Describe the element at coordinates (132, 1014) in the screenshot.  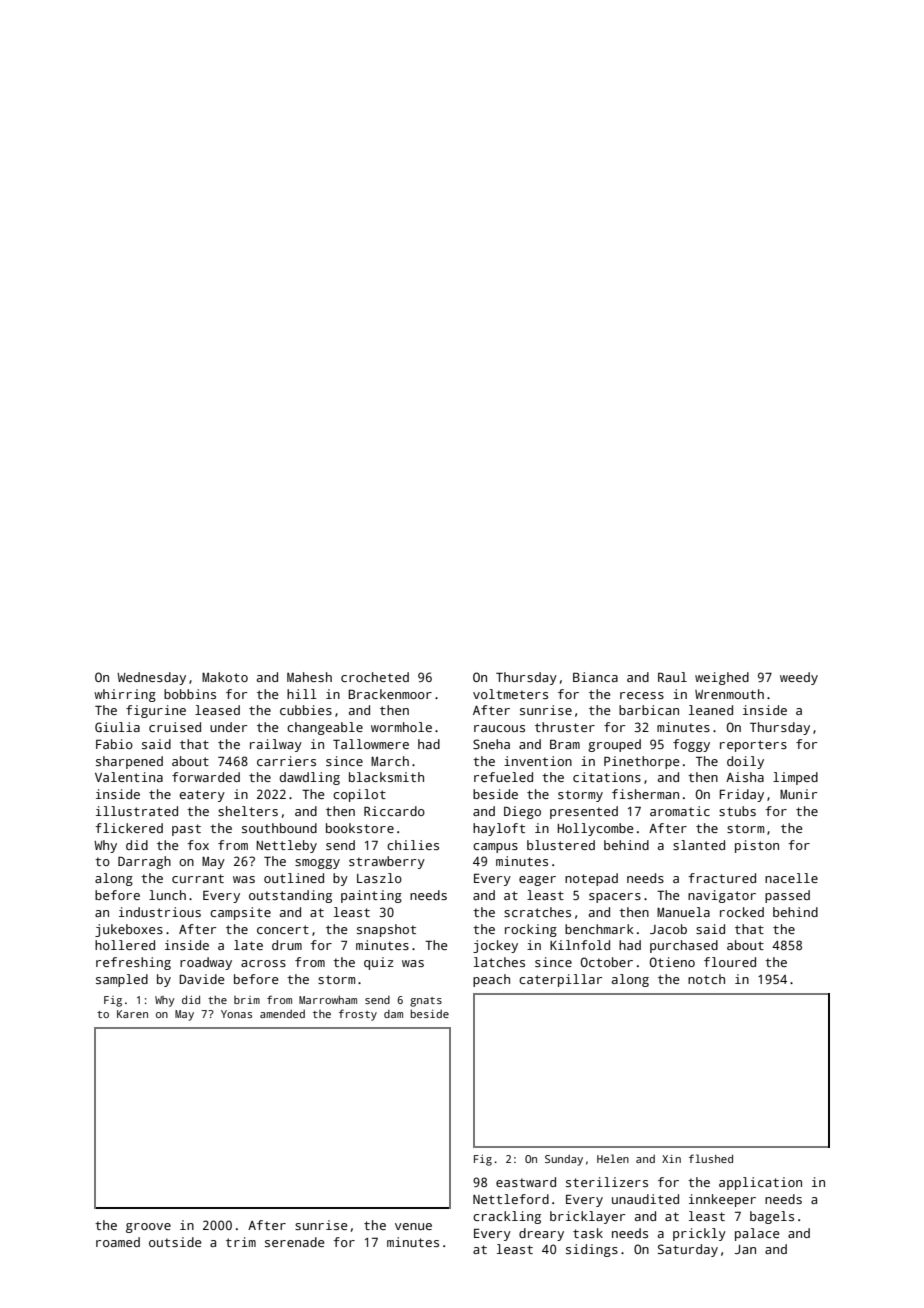
I see `Karen` at that location.
